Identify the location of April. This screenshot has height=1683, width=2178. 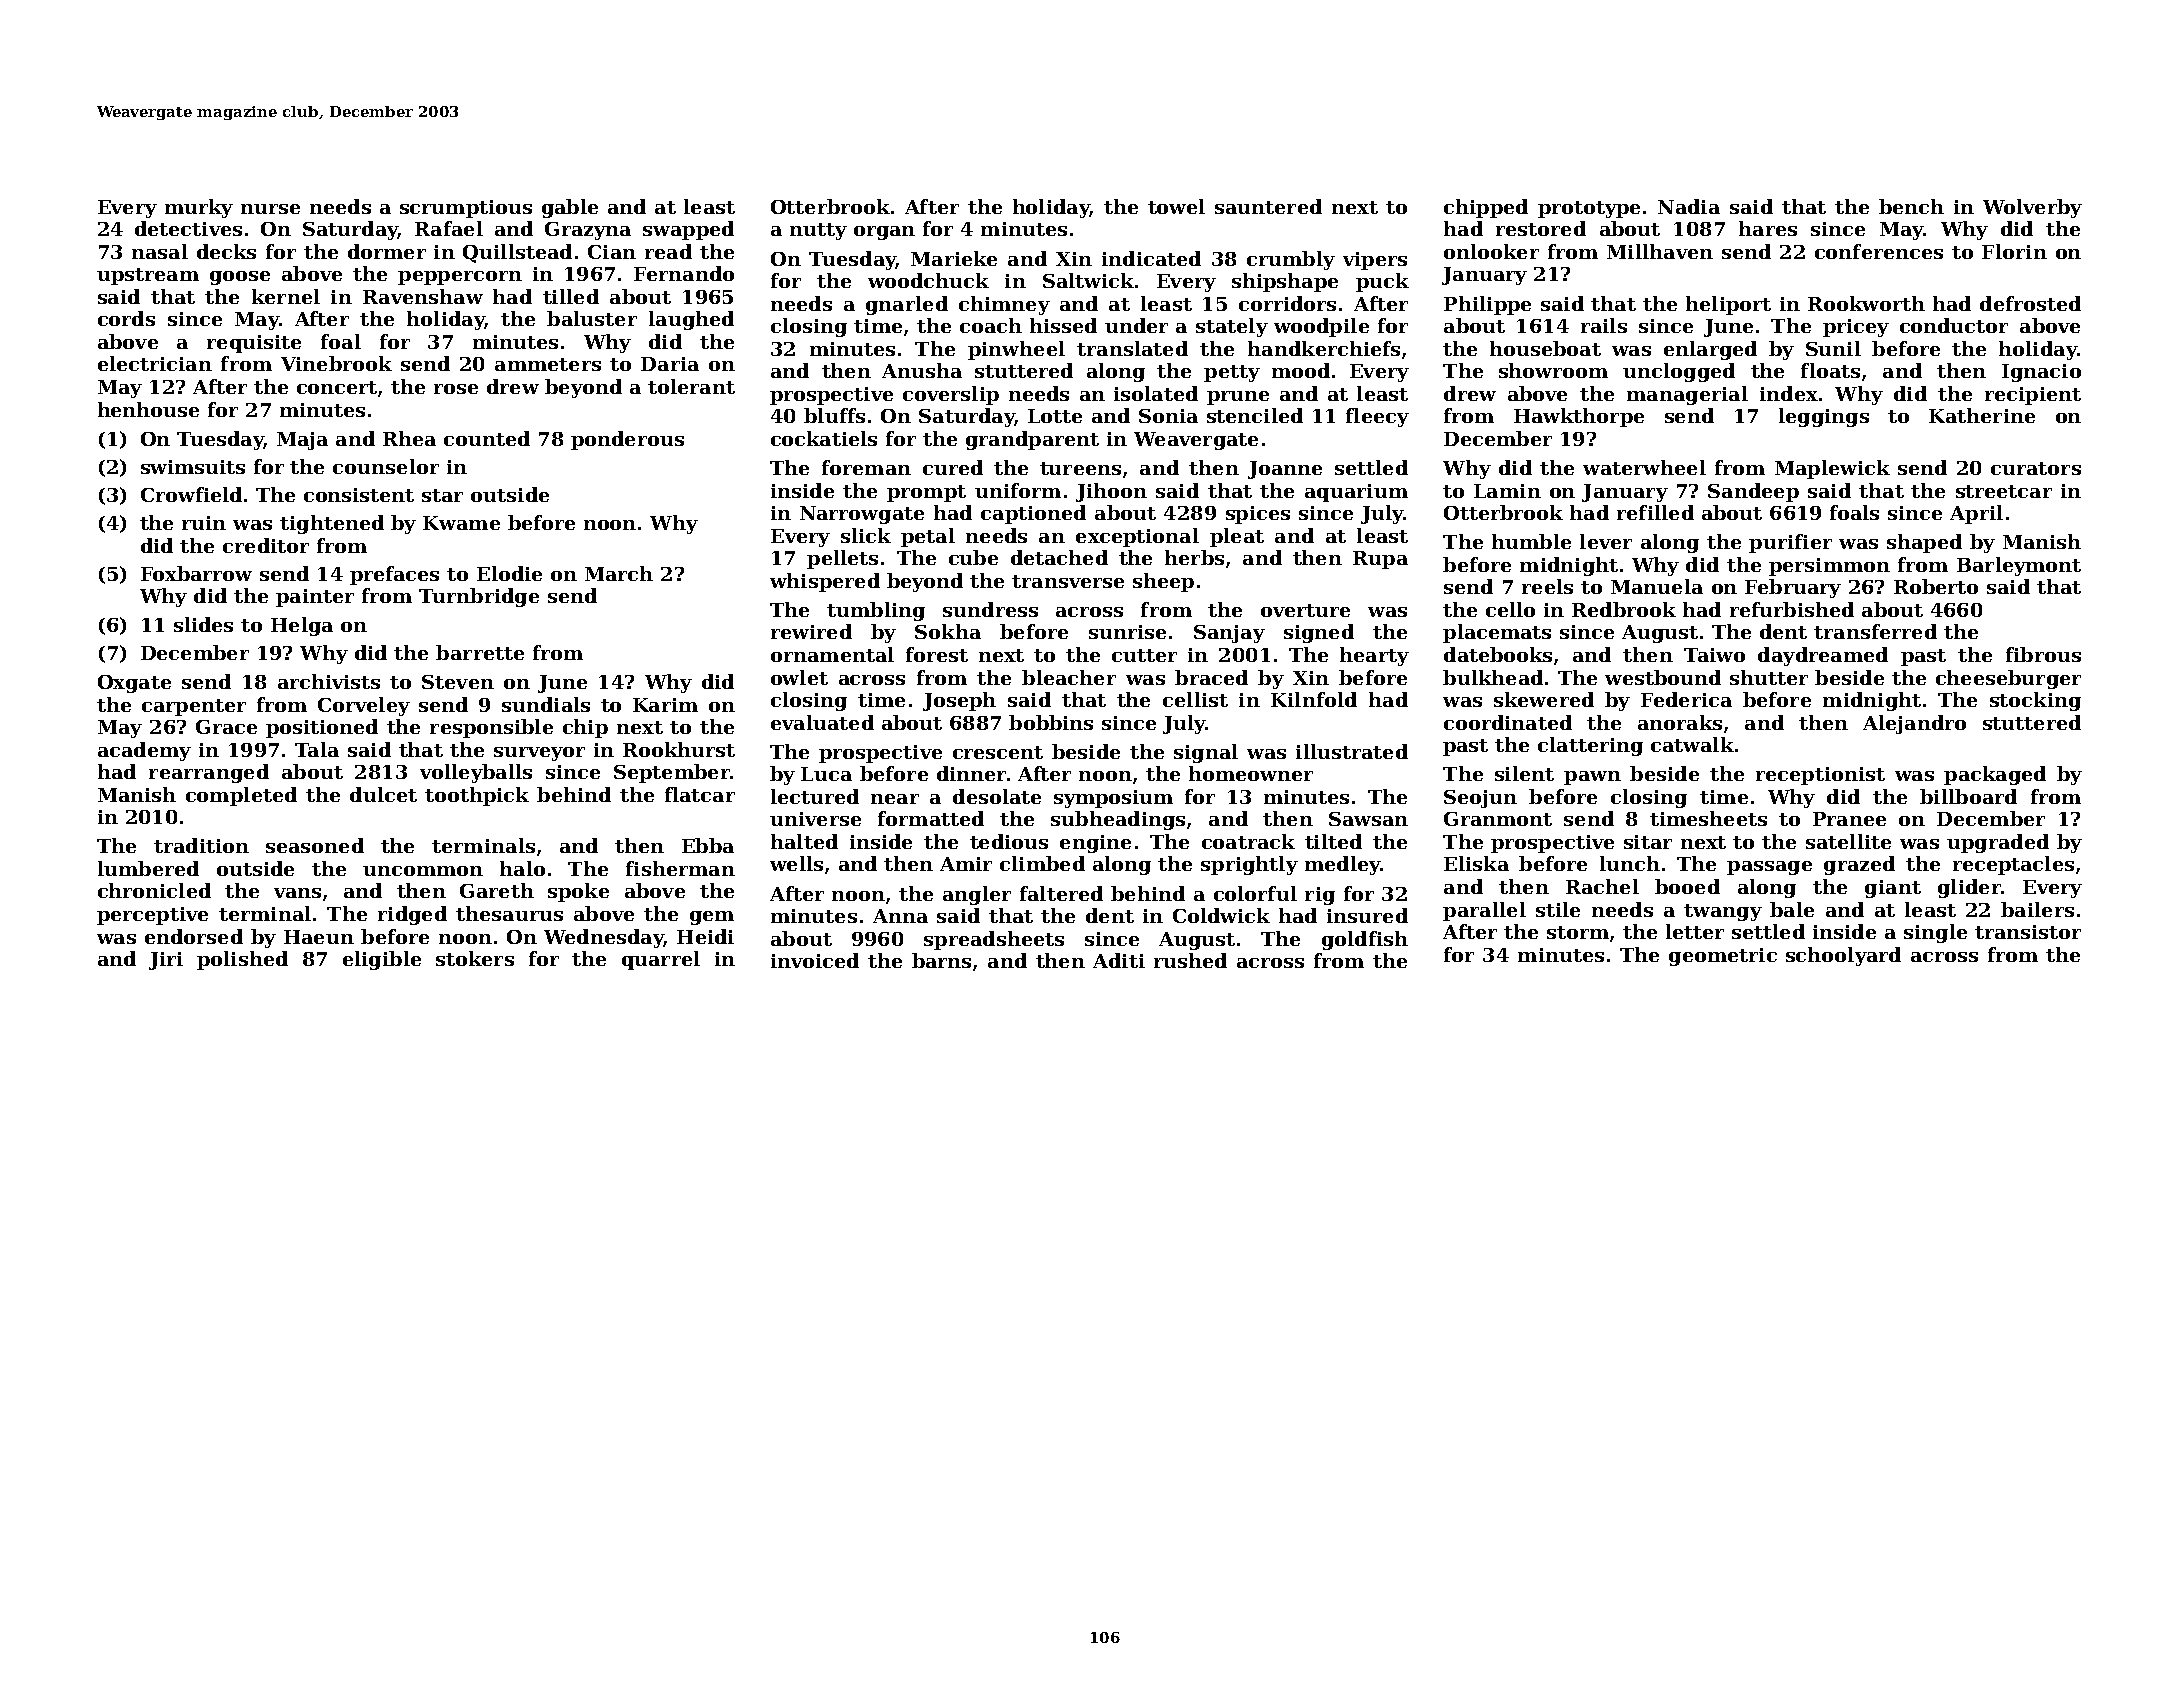
(1976, 514).
